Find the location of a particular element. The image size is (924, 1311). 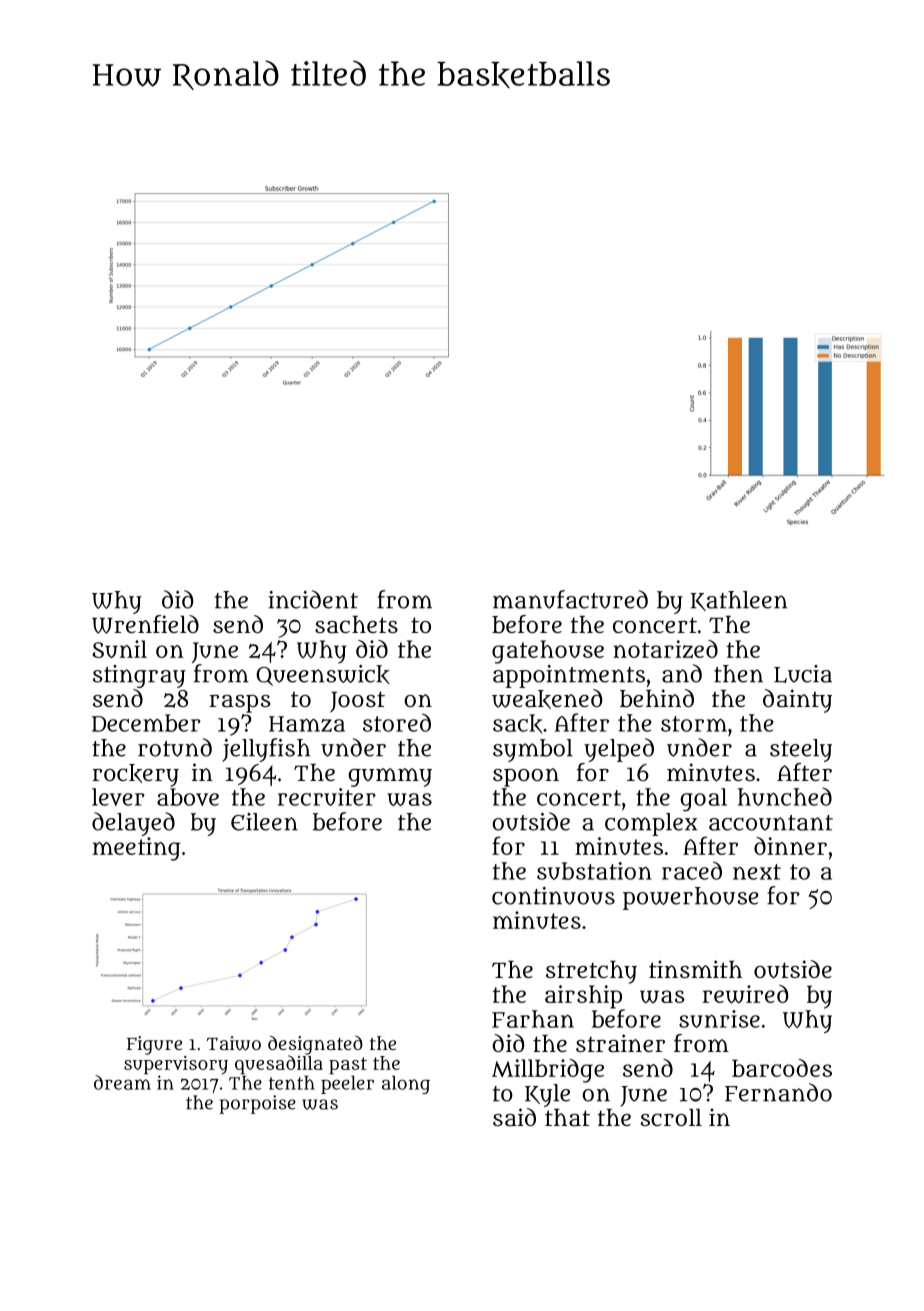

incident is located at coordinates (313, 599).
